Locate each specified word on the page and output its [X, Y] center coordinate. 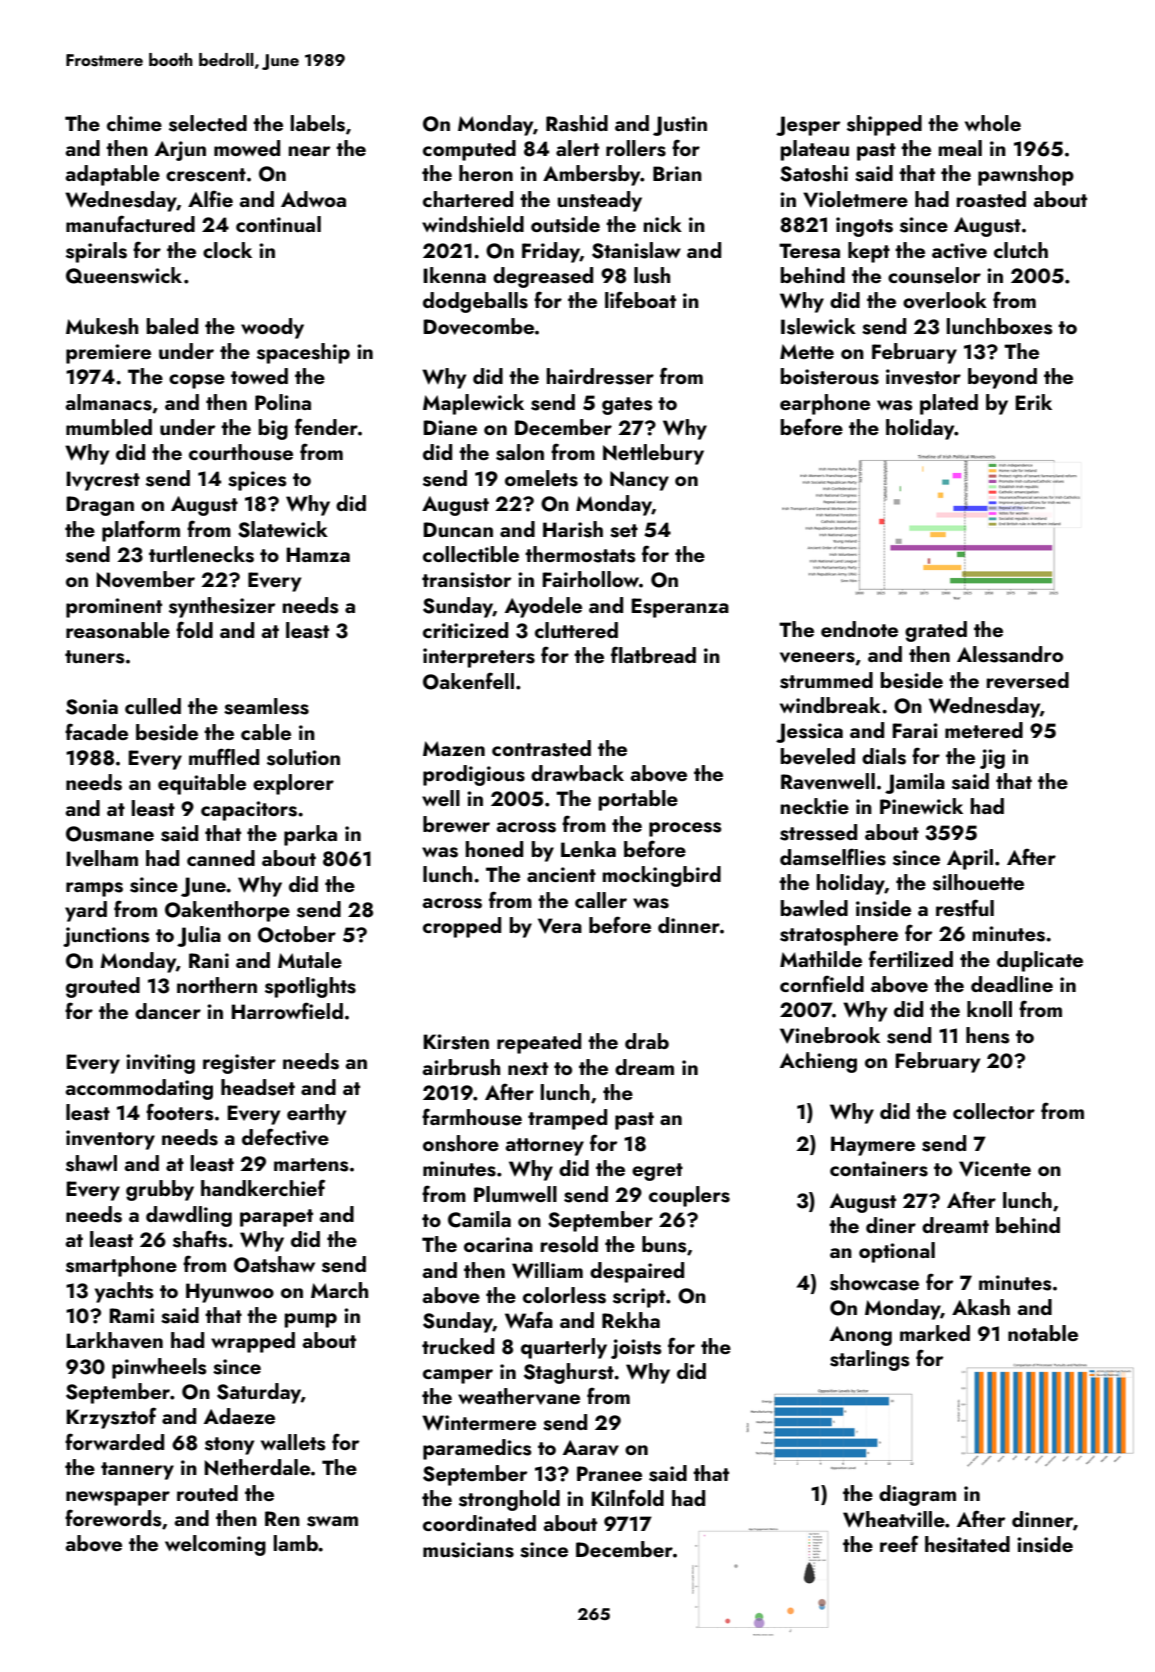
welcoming [215, 1545]
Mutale [310, 960]
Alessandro [1010, 654]
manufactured [130, 223]
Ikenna [454, 275]
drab [647, 1041]
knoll [989, 1009]
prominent [114, 608]
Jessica [809, 733]
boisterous [830, 376]
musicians [468, 1550]
